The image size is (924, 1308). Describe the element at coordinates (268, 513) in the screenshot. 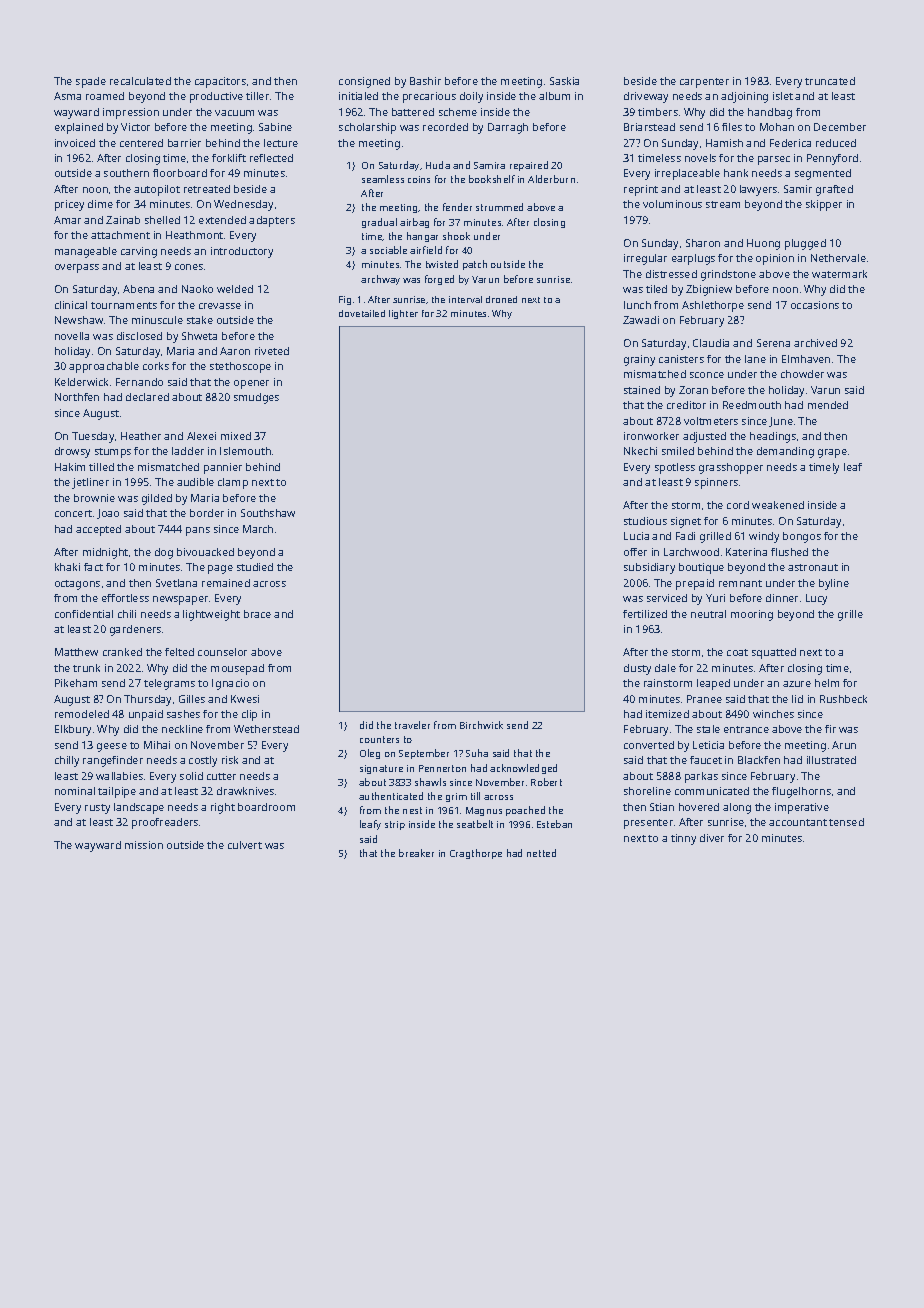

I see `Southshaw` at that location.
